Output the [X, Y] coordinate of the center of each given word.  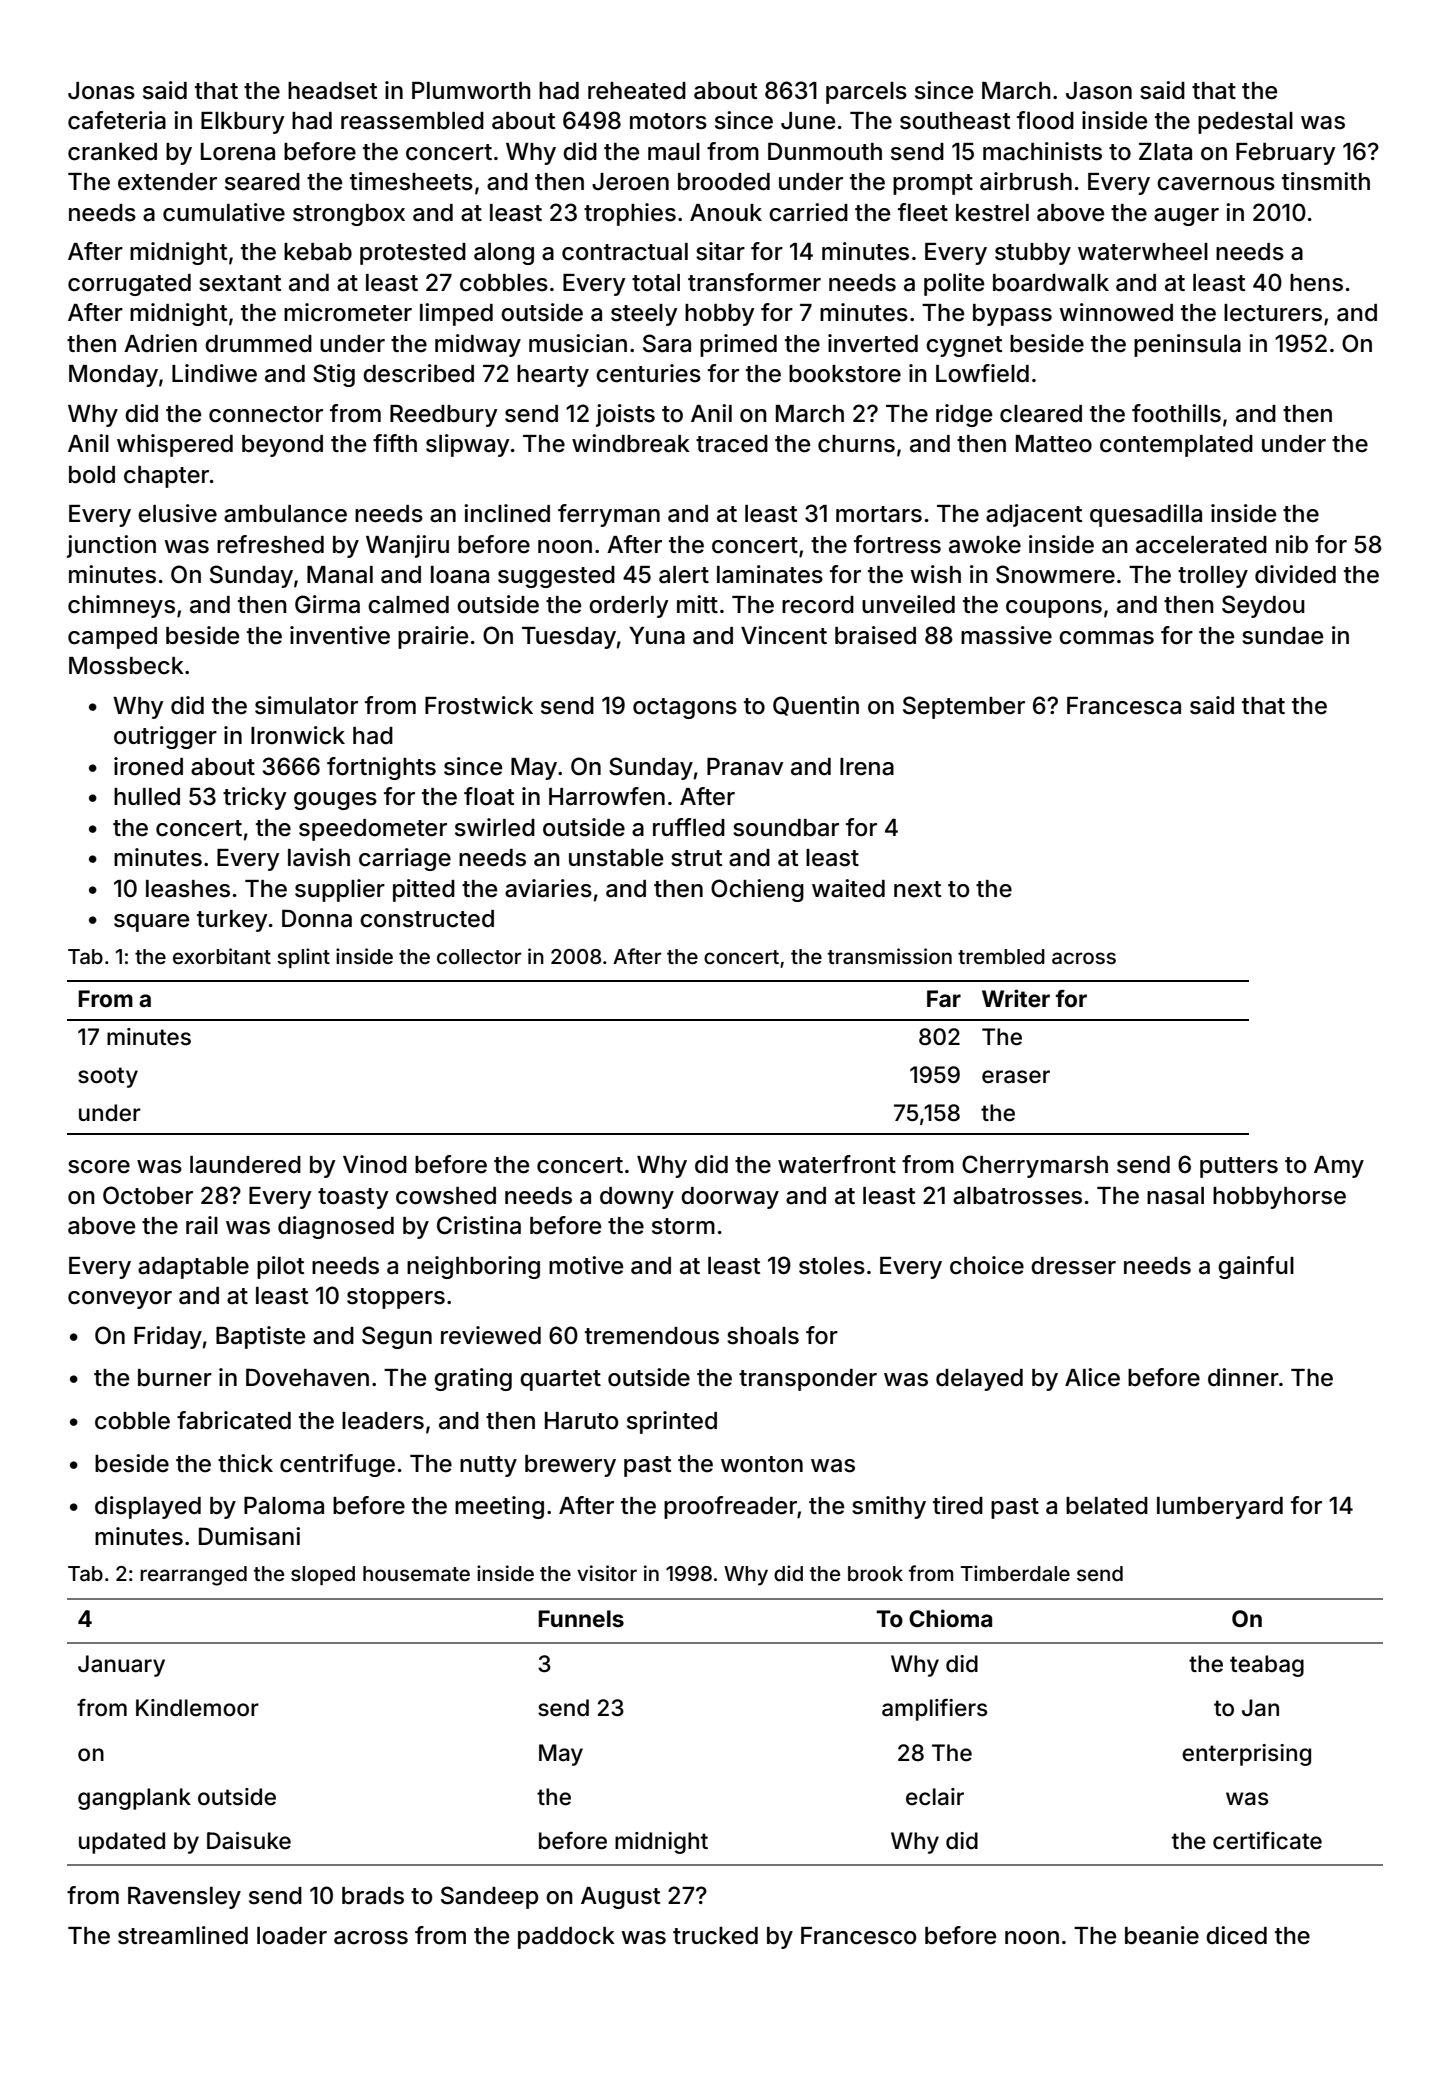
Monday [113, 376]
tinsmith [1326, 181]
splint [303, 958]
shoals [763, 1336]
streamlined [183, 1935]
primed [738, 345]
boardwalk [1051, 283]
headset [332, 91]
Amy [1339, 1167]
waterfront [837, 1164]
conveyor [120, 1300]
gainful [1256, 1267]
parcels [866, 93]
